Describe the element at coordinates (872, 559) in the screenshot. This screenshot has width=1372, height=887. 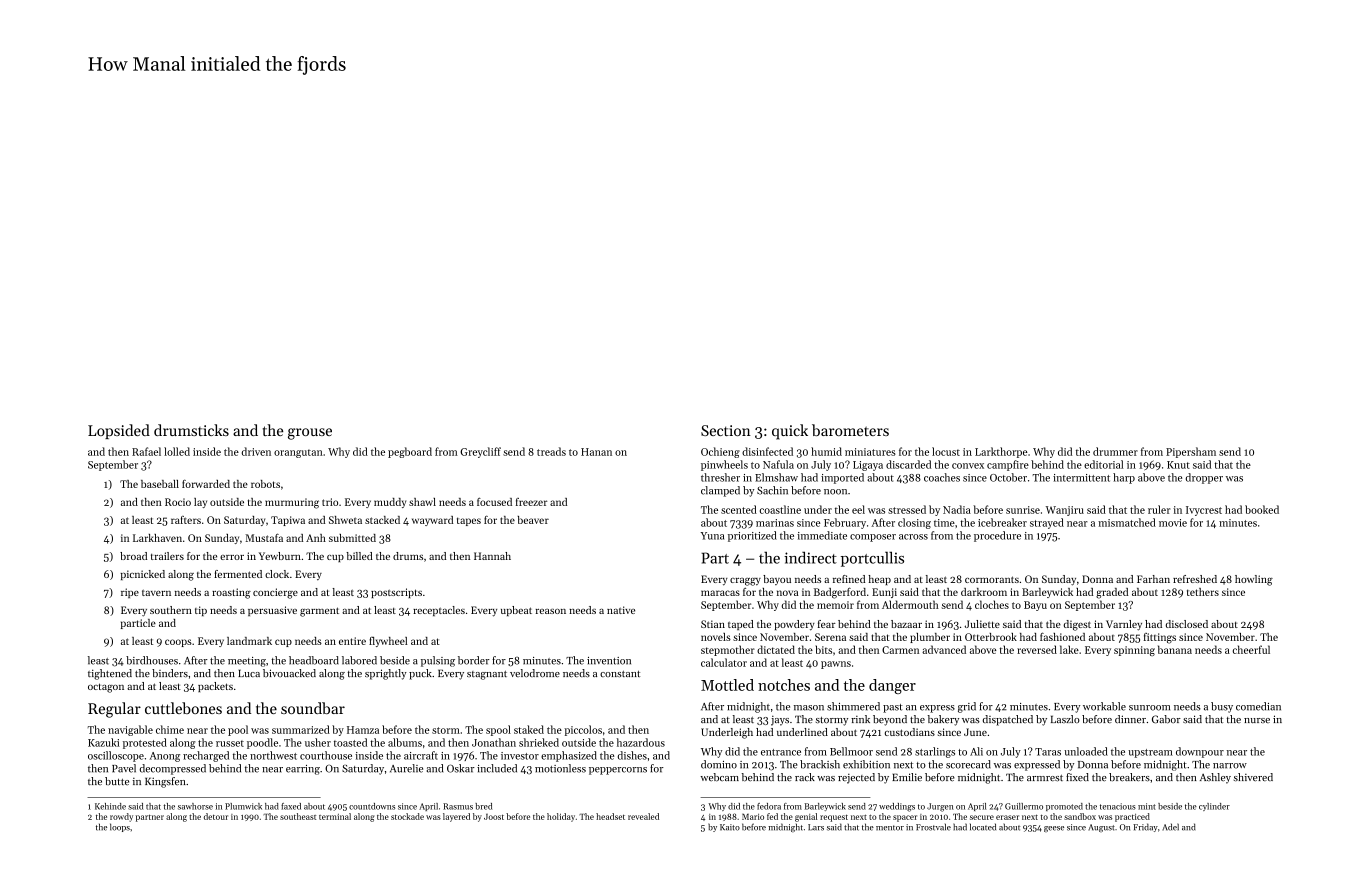
I see `portcullis` at that location.
